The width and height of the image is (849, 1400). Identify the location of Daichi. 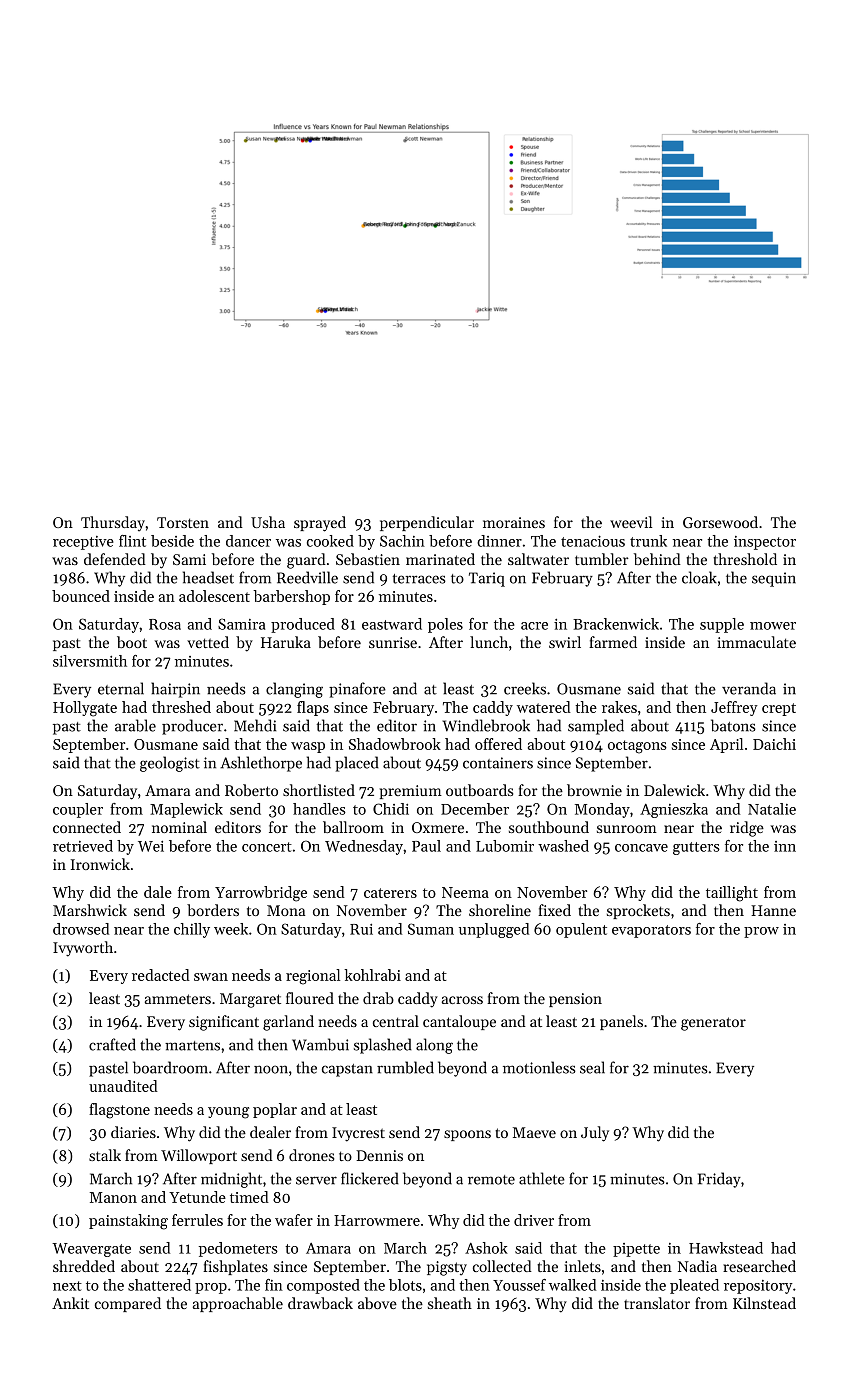
(774, 744).
